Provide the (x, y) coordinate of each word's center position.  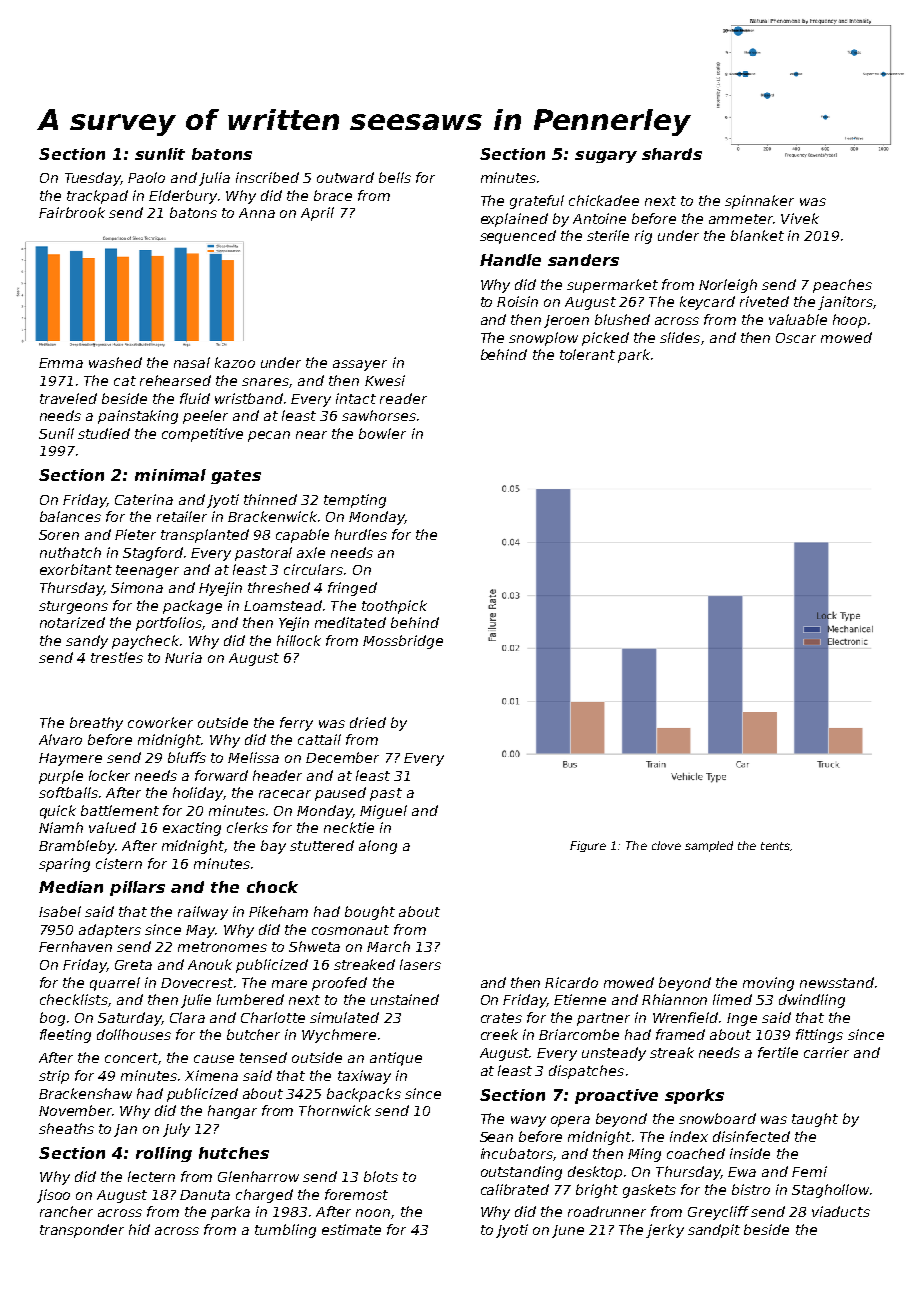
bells (395, 177)
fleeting (65, 1036)
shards (672, 154)
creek (499, 1034)
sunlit (160, 154)
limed (732, 999)
